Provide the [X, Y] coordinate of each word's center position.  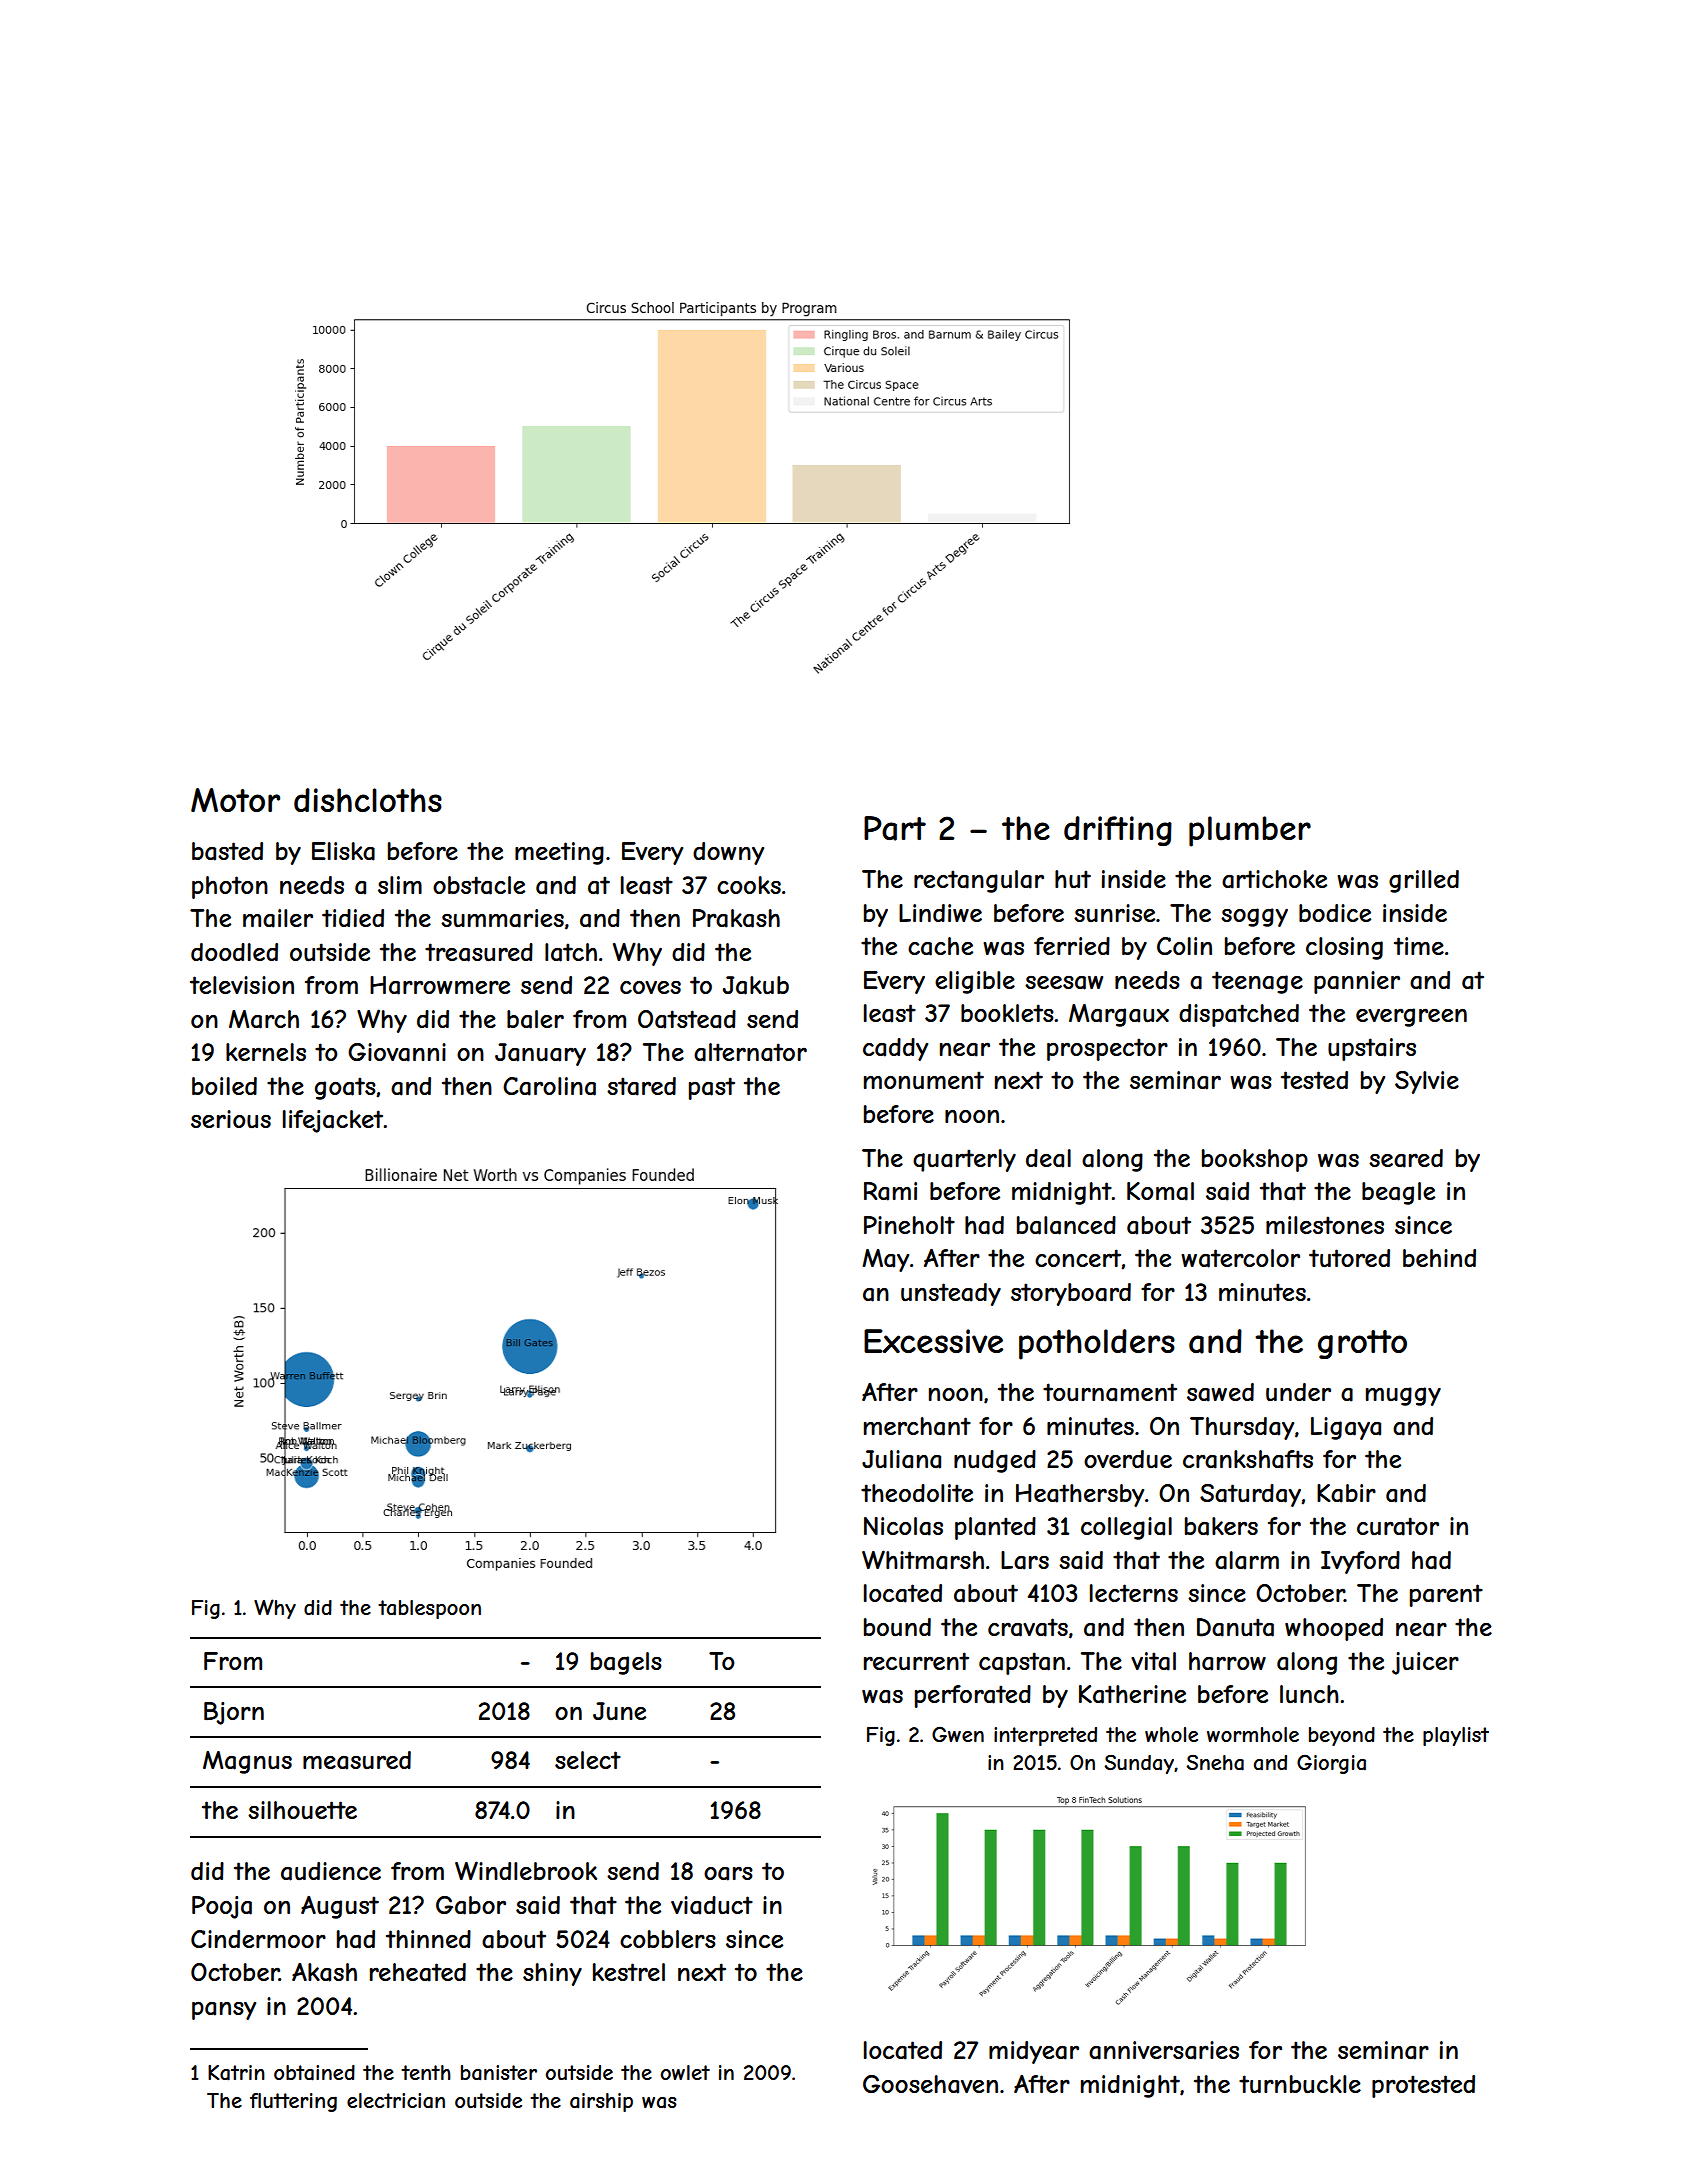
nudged [995, 1461]
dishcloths [368, 800]
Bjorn [234, 1713]
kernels [266, 1052]
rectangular [979, 881]
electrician [396, 2101]
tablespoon [429, 1609]
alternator [750, 1052]
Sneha [1215, 1763]
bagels [626, 1663]
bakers [1221, 1526]
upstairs [1372, 1049]
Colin [1184, 946]
